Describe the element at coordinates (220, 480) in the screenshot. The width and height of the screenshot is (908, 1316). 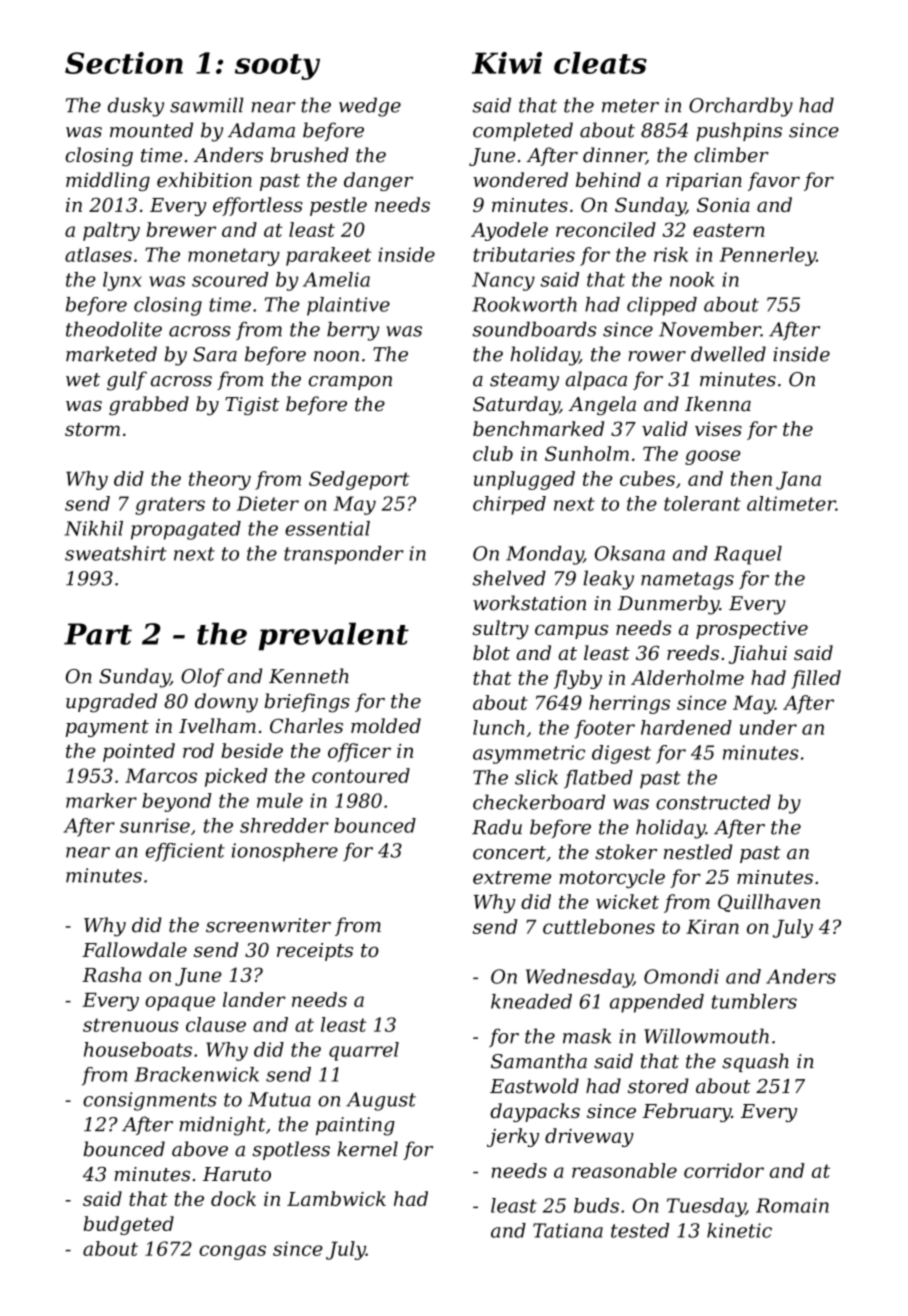
I see `theory` at that location.
